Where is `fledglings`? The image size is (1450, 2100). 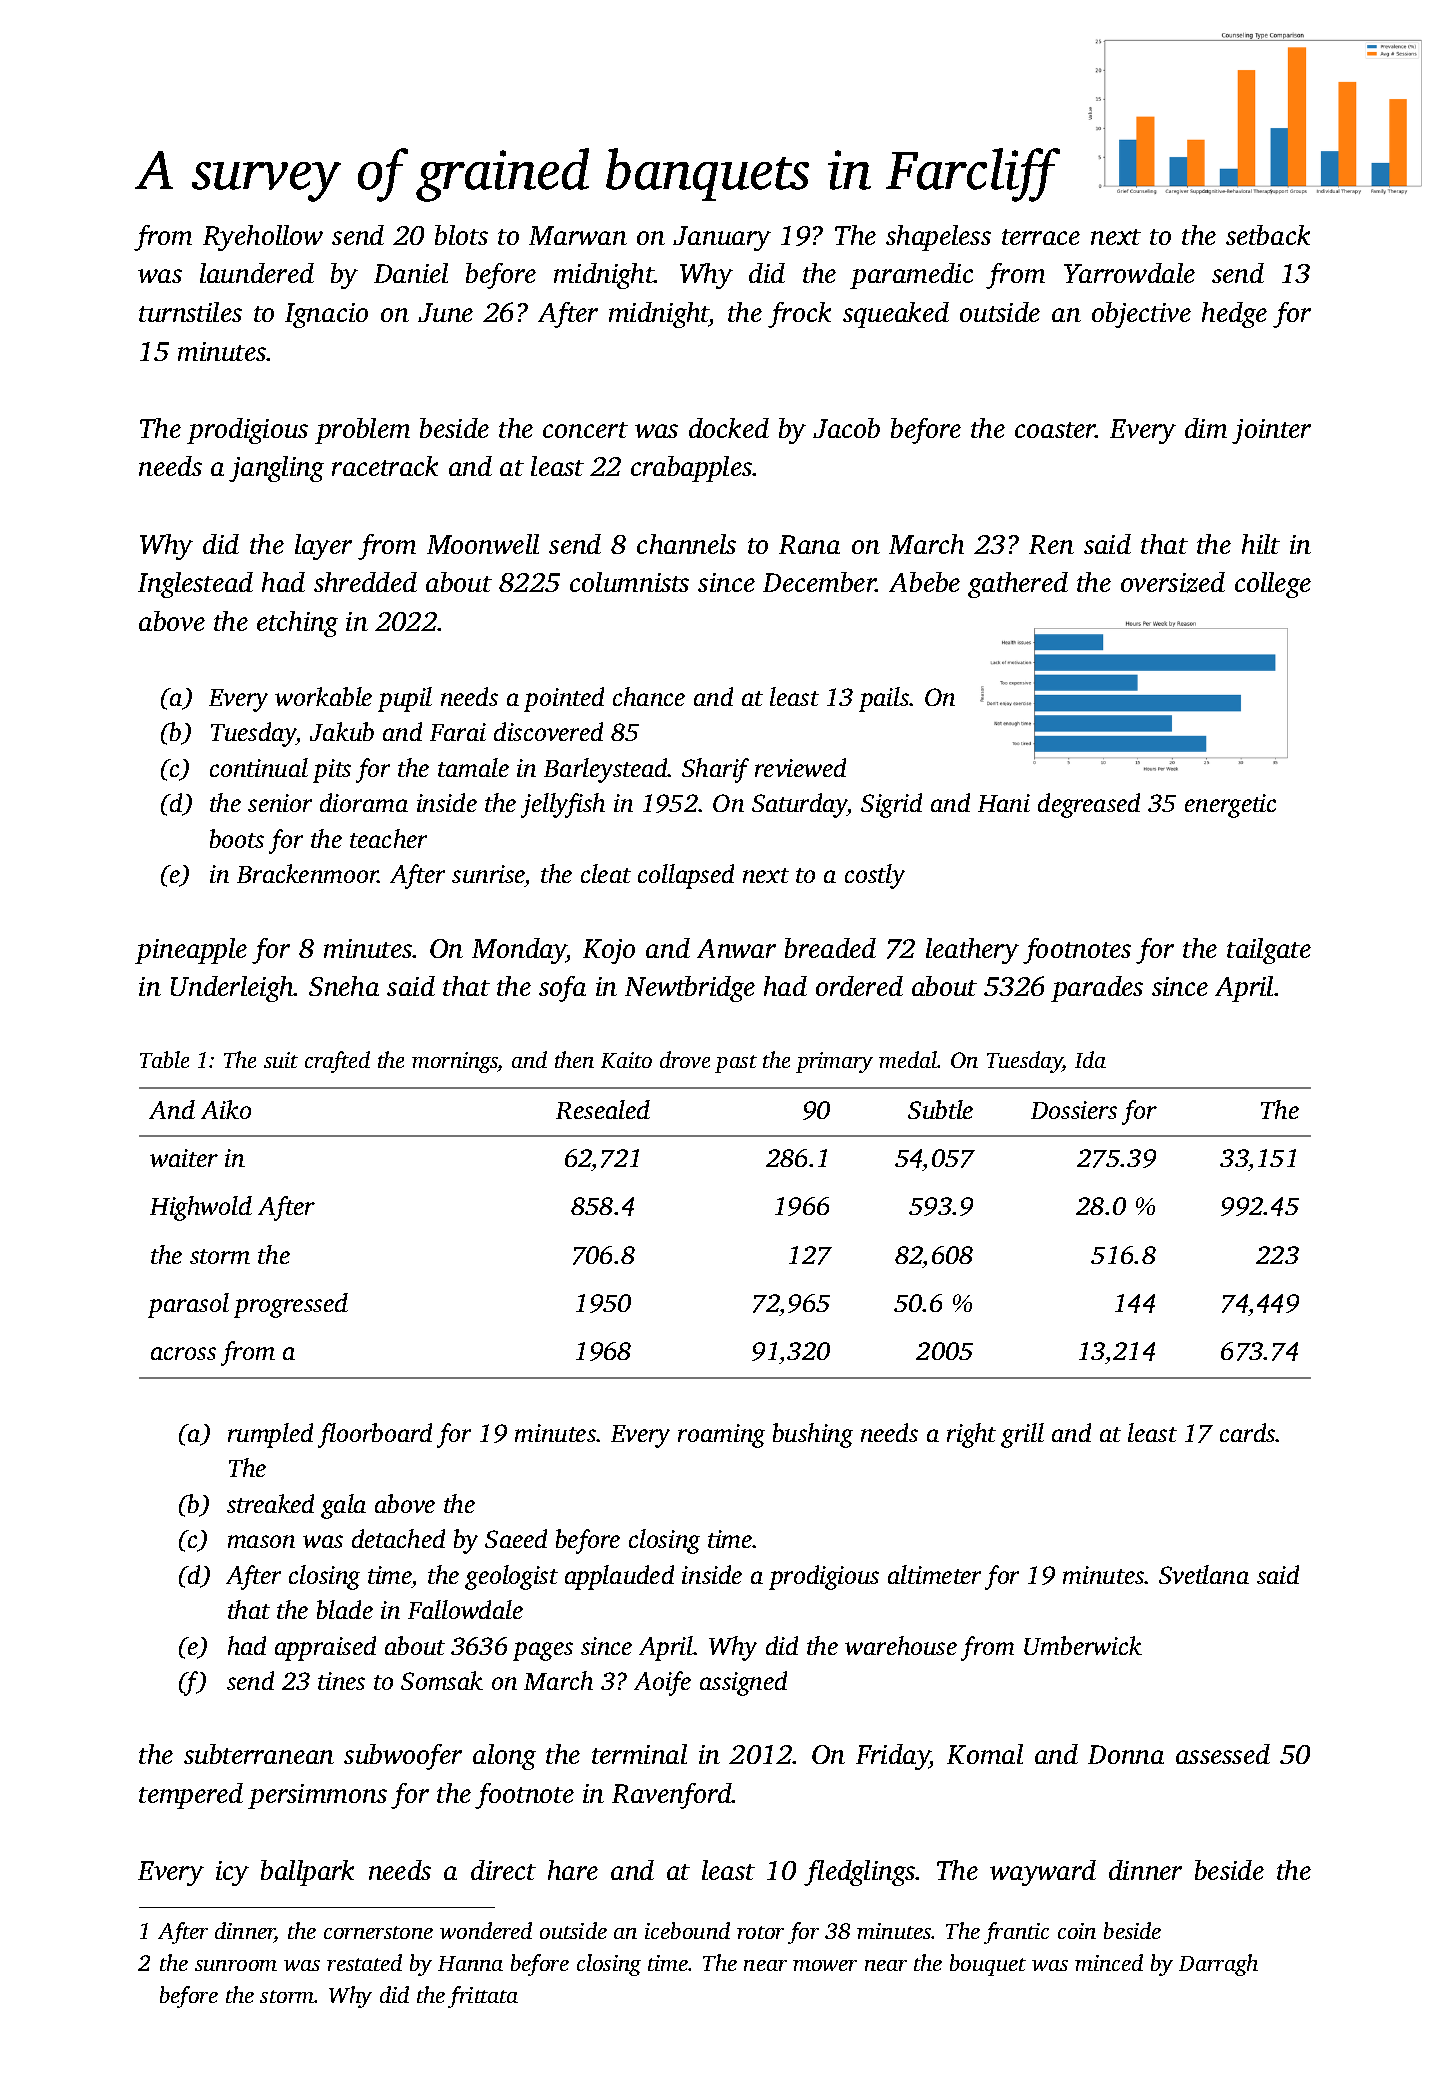 fledglings is located at coordinates (860, 1873).
